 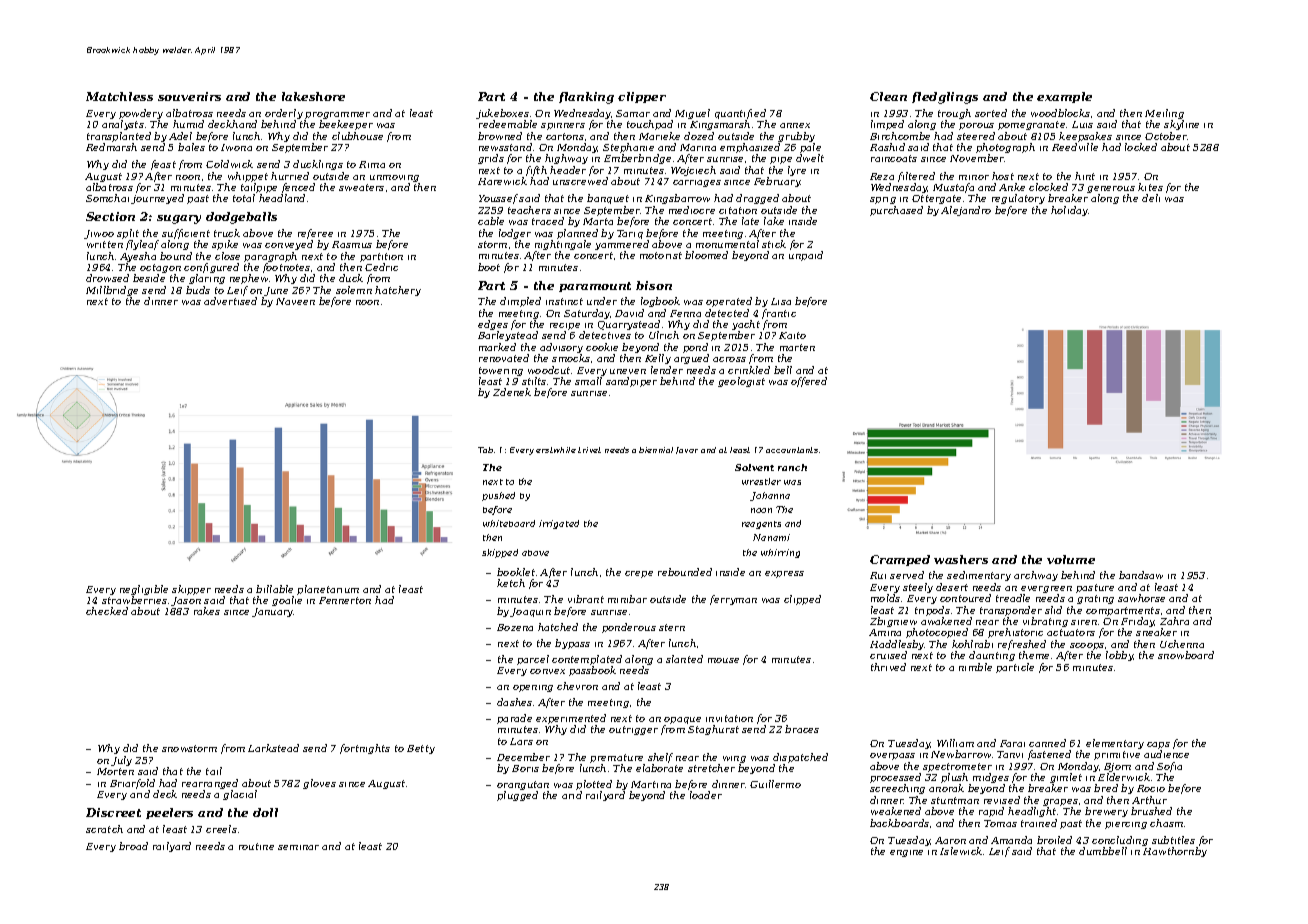 What do you see at coordinates (556, 450) in the page?
I see `erstwhile` at bounding box center [556, 450].
